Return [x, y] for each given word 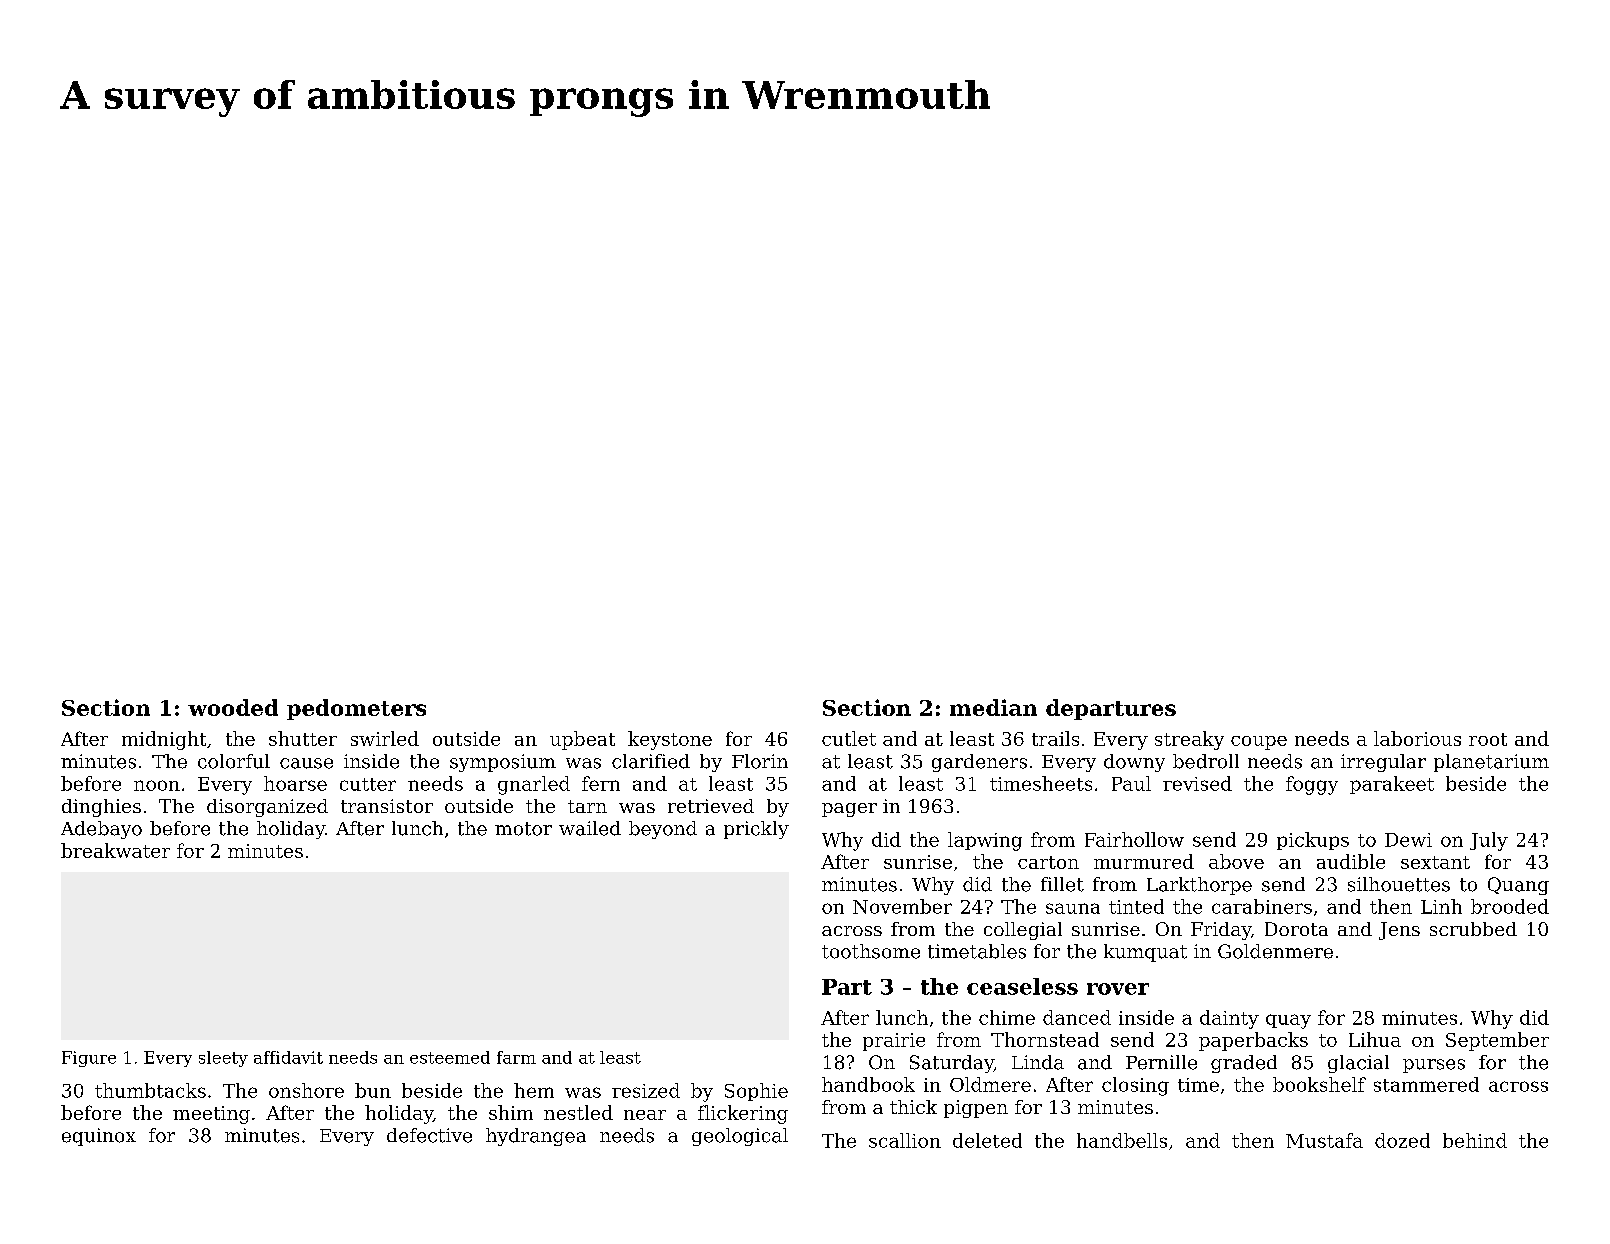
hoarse [295, 783]
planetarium [1491, 763]
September [1497, 1041]
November [902, 906]
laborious [1417, 738]
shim [511, 1112]
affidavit [288, 1057]
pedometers [356, 709]
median [993, 707]
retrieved [711, 806]
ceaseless [1022, 986]
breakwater [115, 850]
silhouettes [1399, 884]
